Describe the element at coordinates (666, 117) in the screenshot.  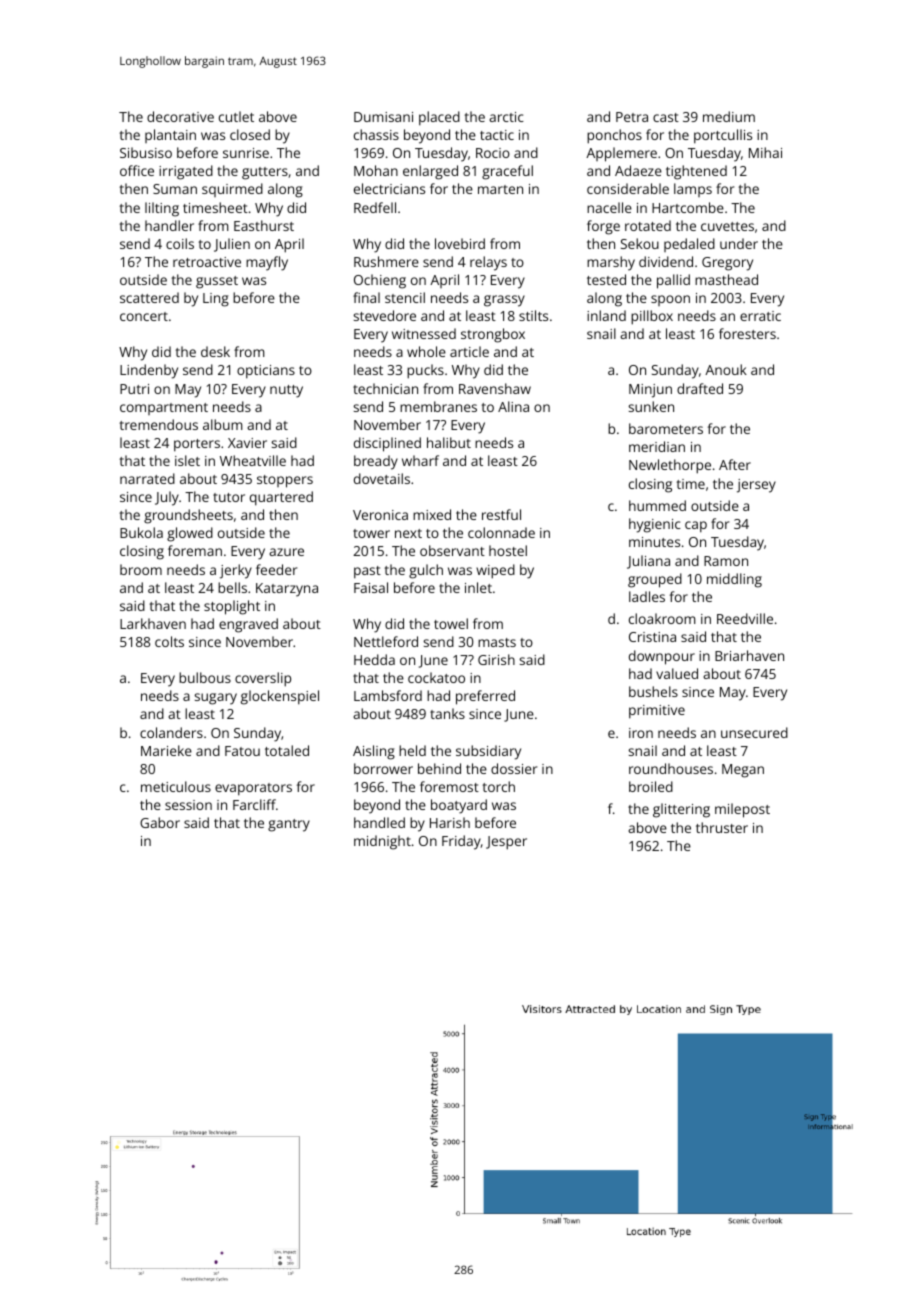
I see `cast` at that location.
